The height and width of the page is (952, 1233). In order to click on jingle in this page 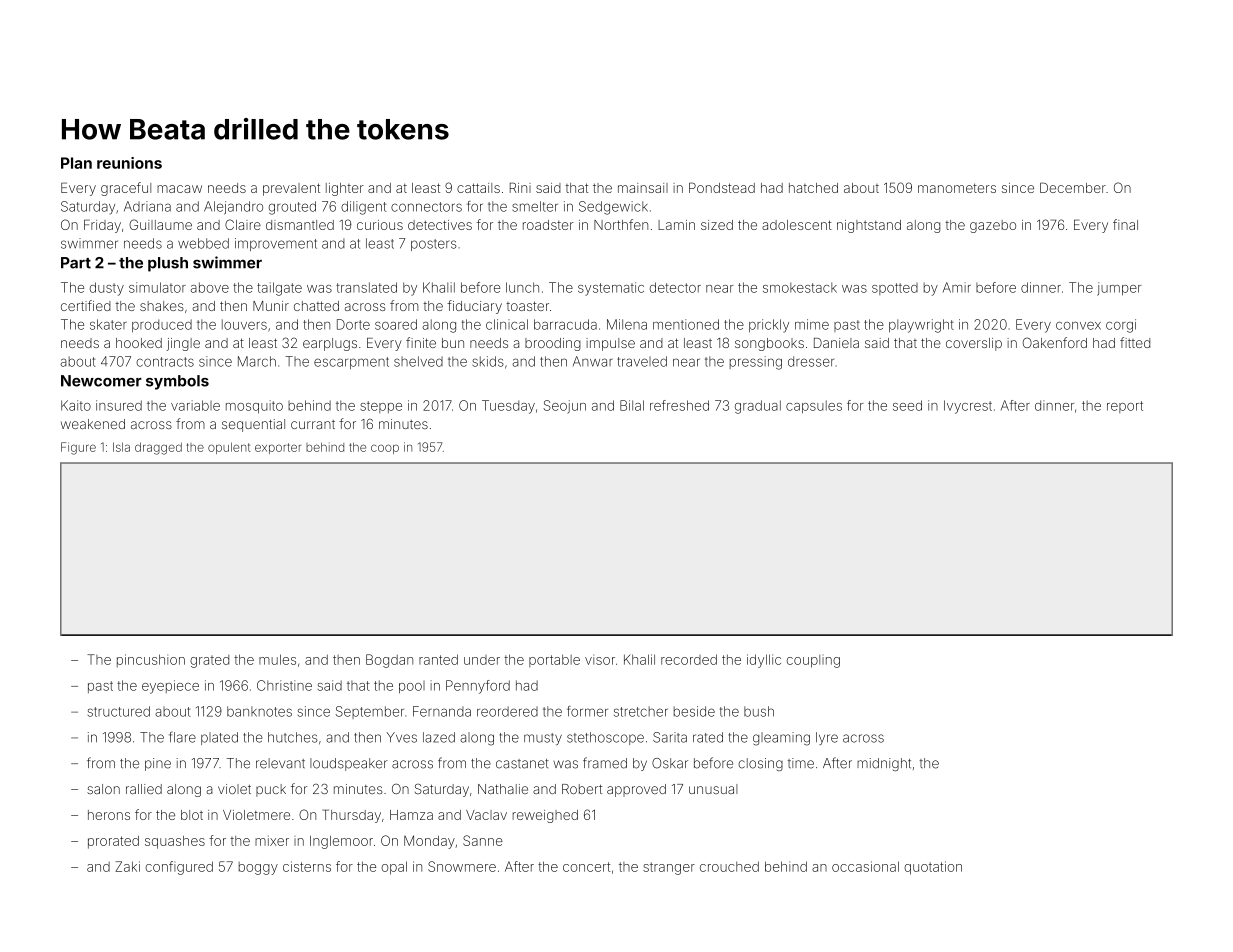, I will do `click(183, 344)`.
